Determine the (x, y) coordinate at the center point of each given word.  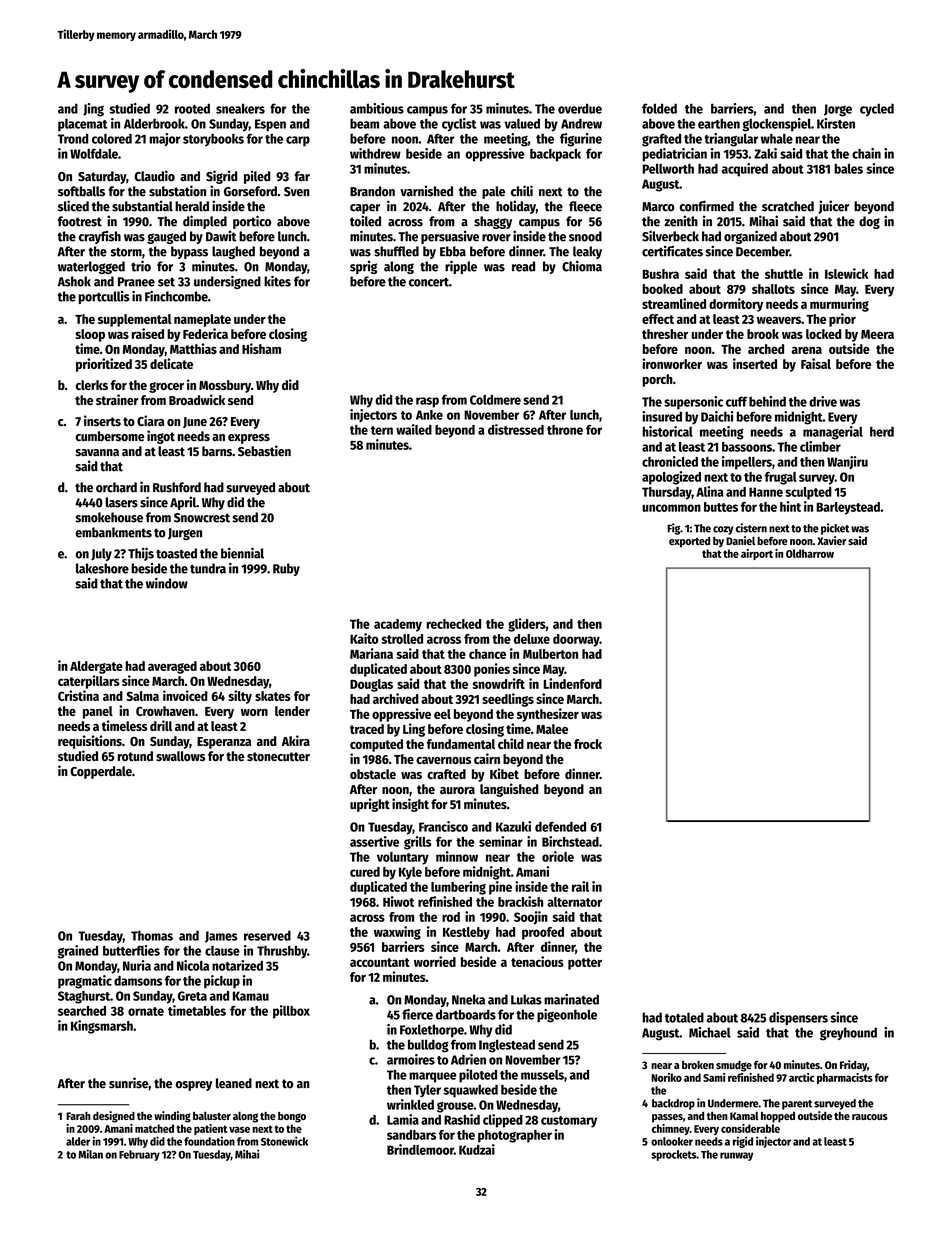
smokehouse (109, 517)
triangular (731, 140)
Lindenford (572, 683)
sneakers (240, 108)
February (139, 1155)
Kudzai (477, 1149)
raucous (870, 1117)
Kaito (364, 638)
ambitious (377, 108)
